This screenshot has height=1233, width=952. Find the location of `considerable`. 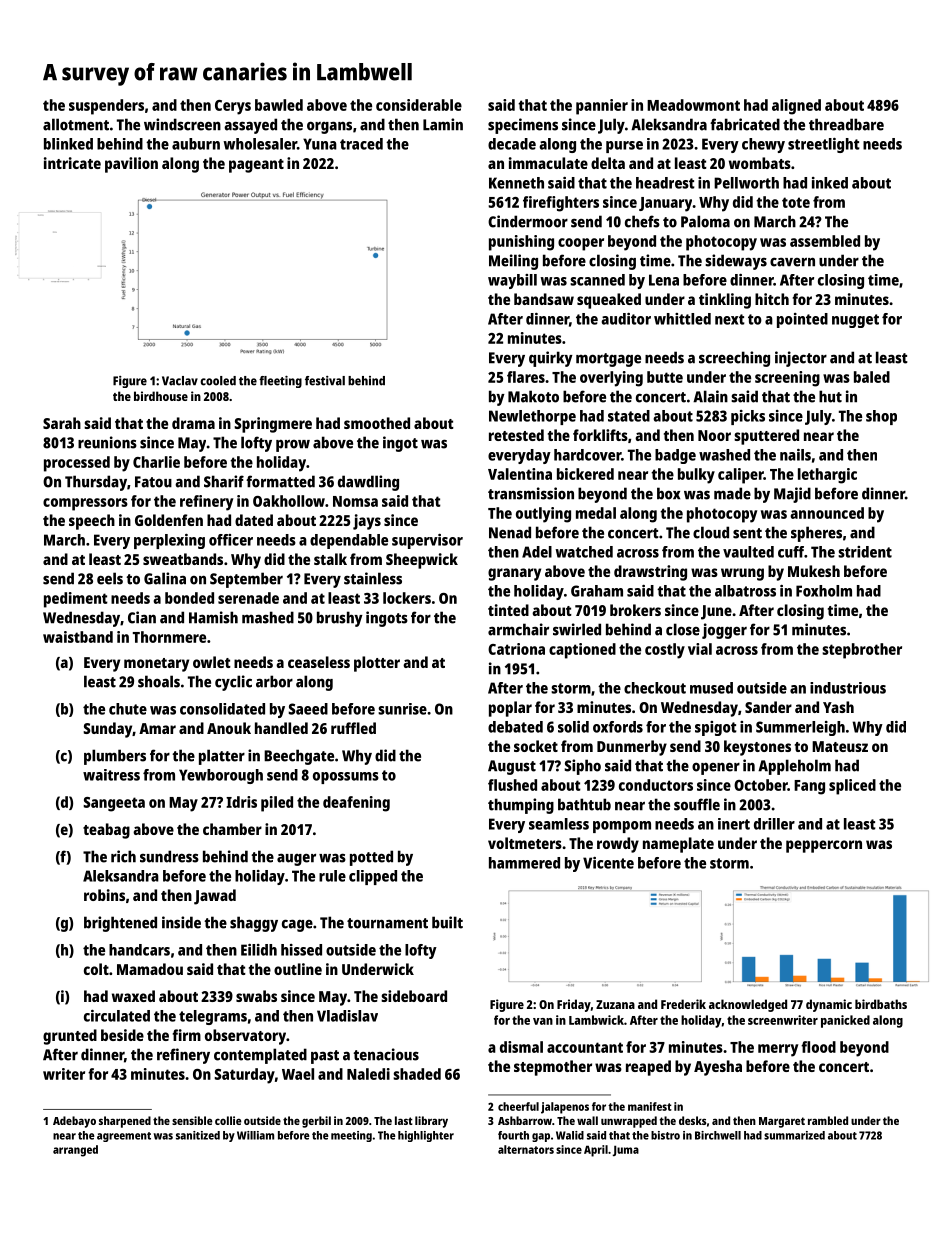

considerable is located at coordinates (419, 105).
